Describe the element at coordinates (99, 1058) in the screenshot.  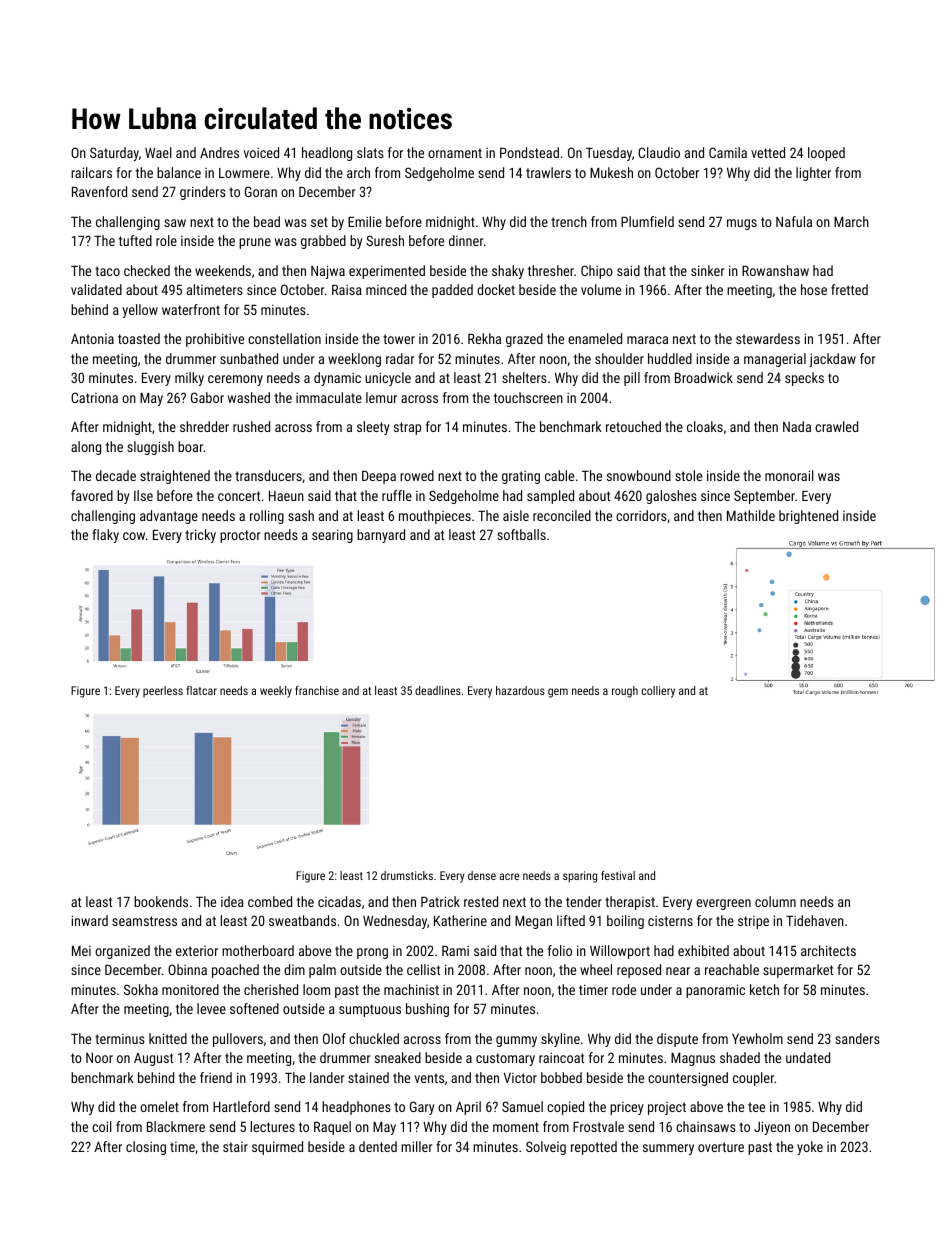
I see `Noor` at that location.
